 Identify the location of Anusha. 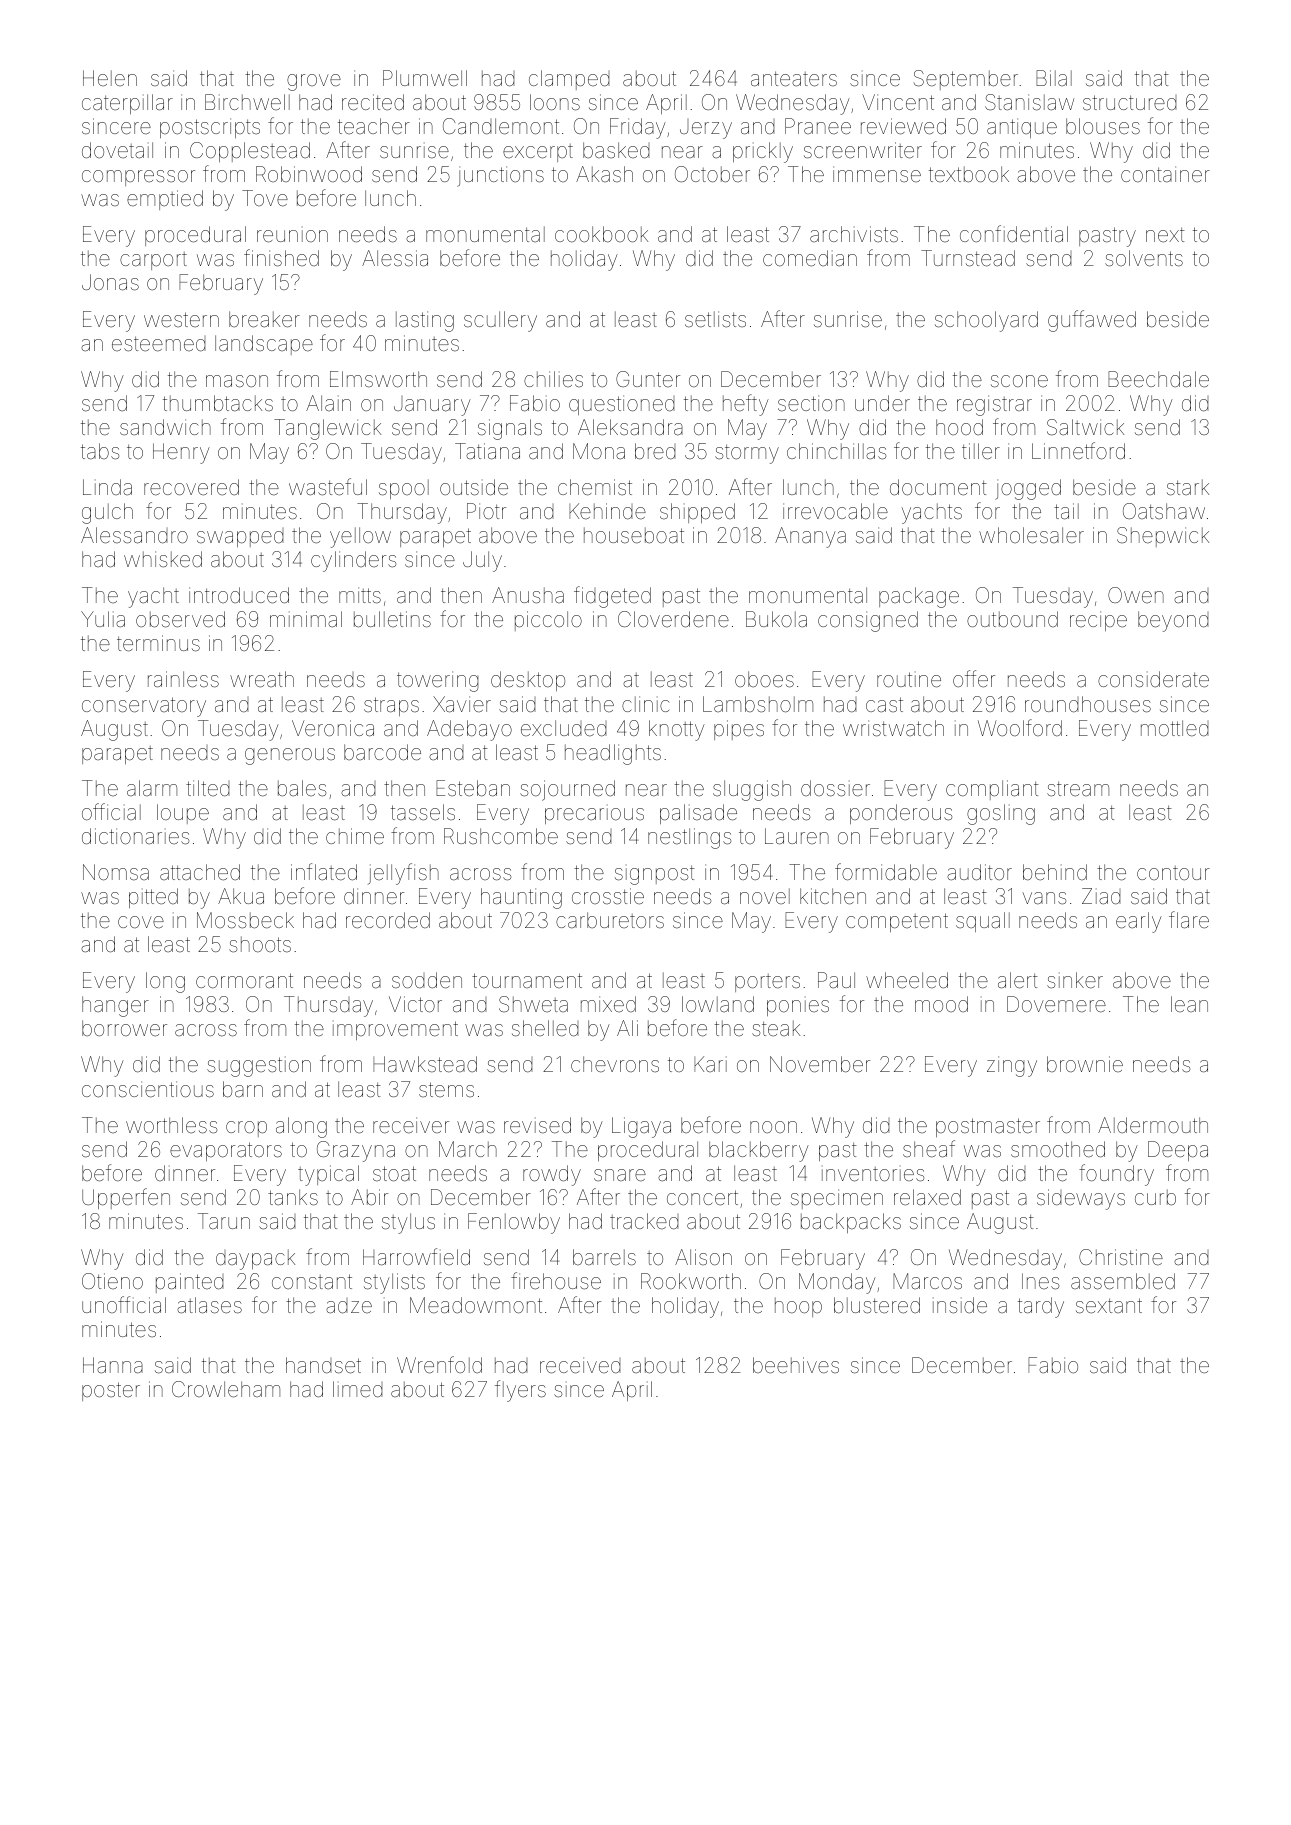
(528, 595).
